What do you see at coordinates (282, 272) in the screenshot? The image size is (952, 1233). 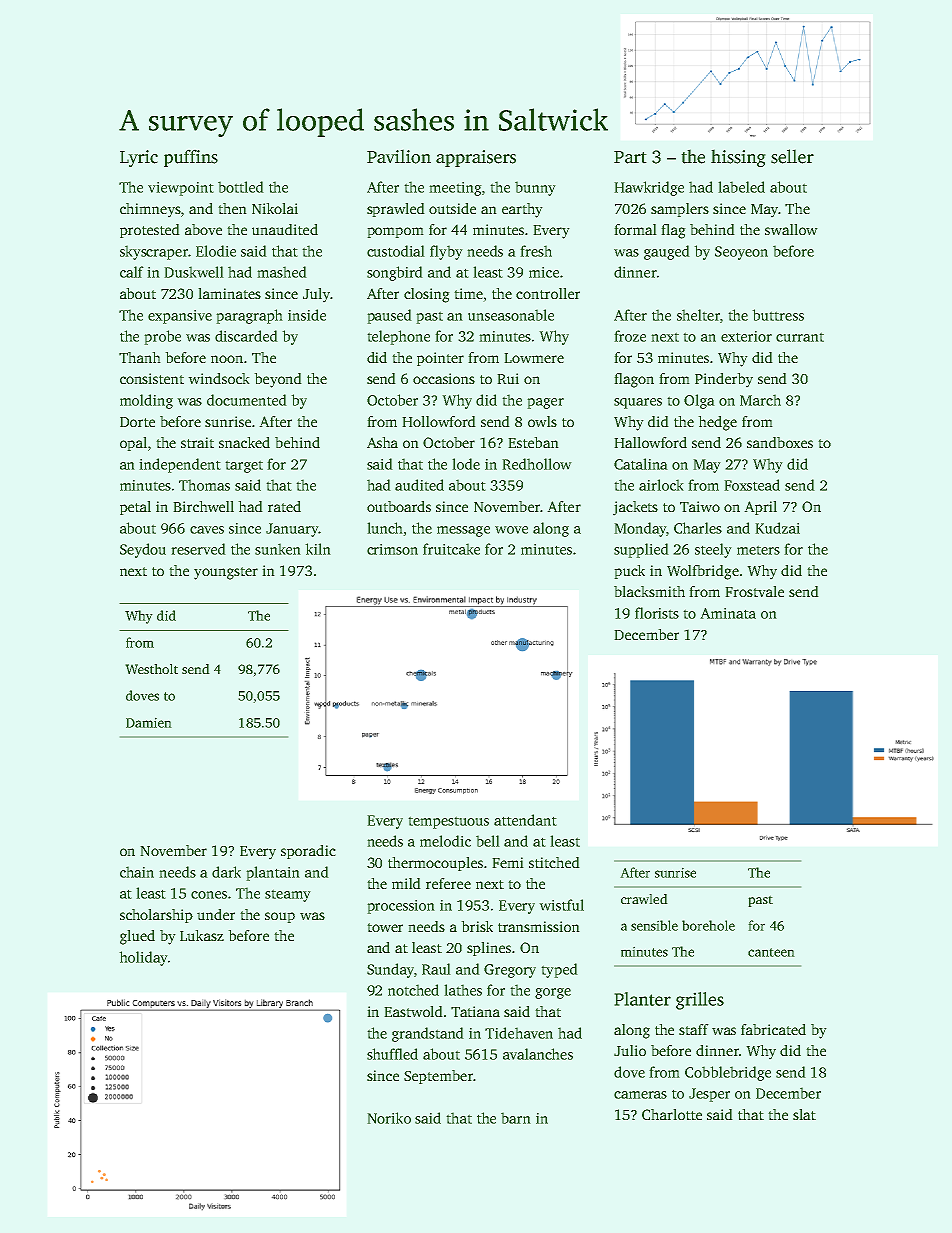 I see `mashed` at bounding box center [282, 272].
